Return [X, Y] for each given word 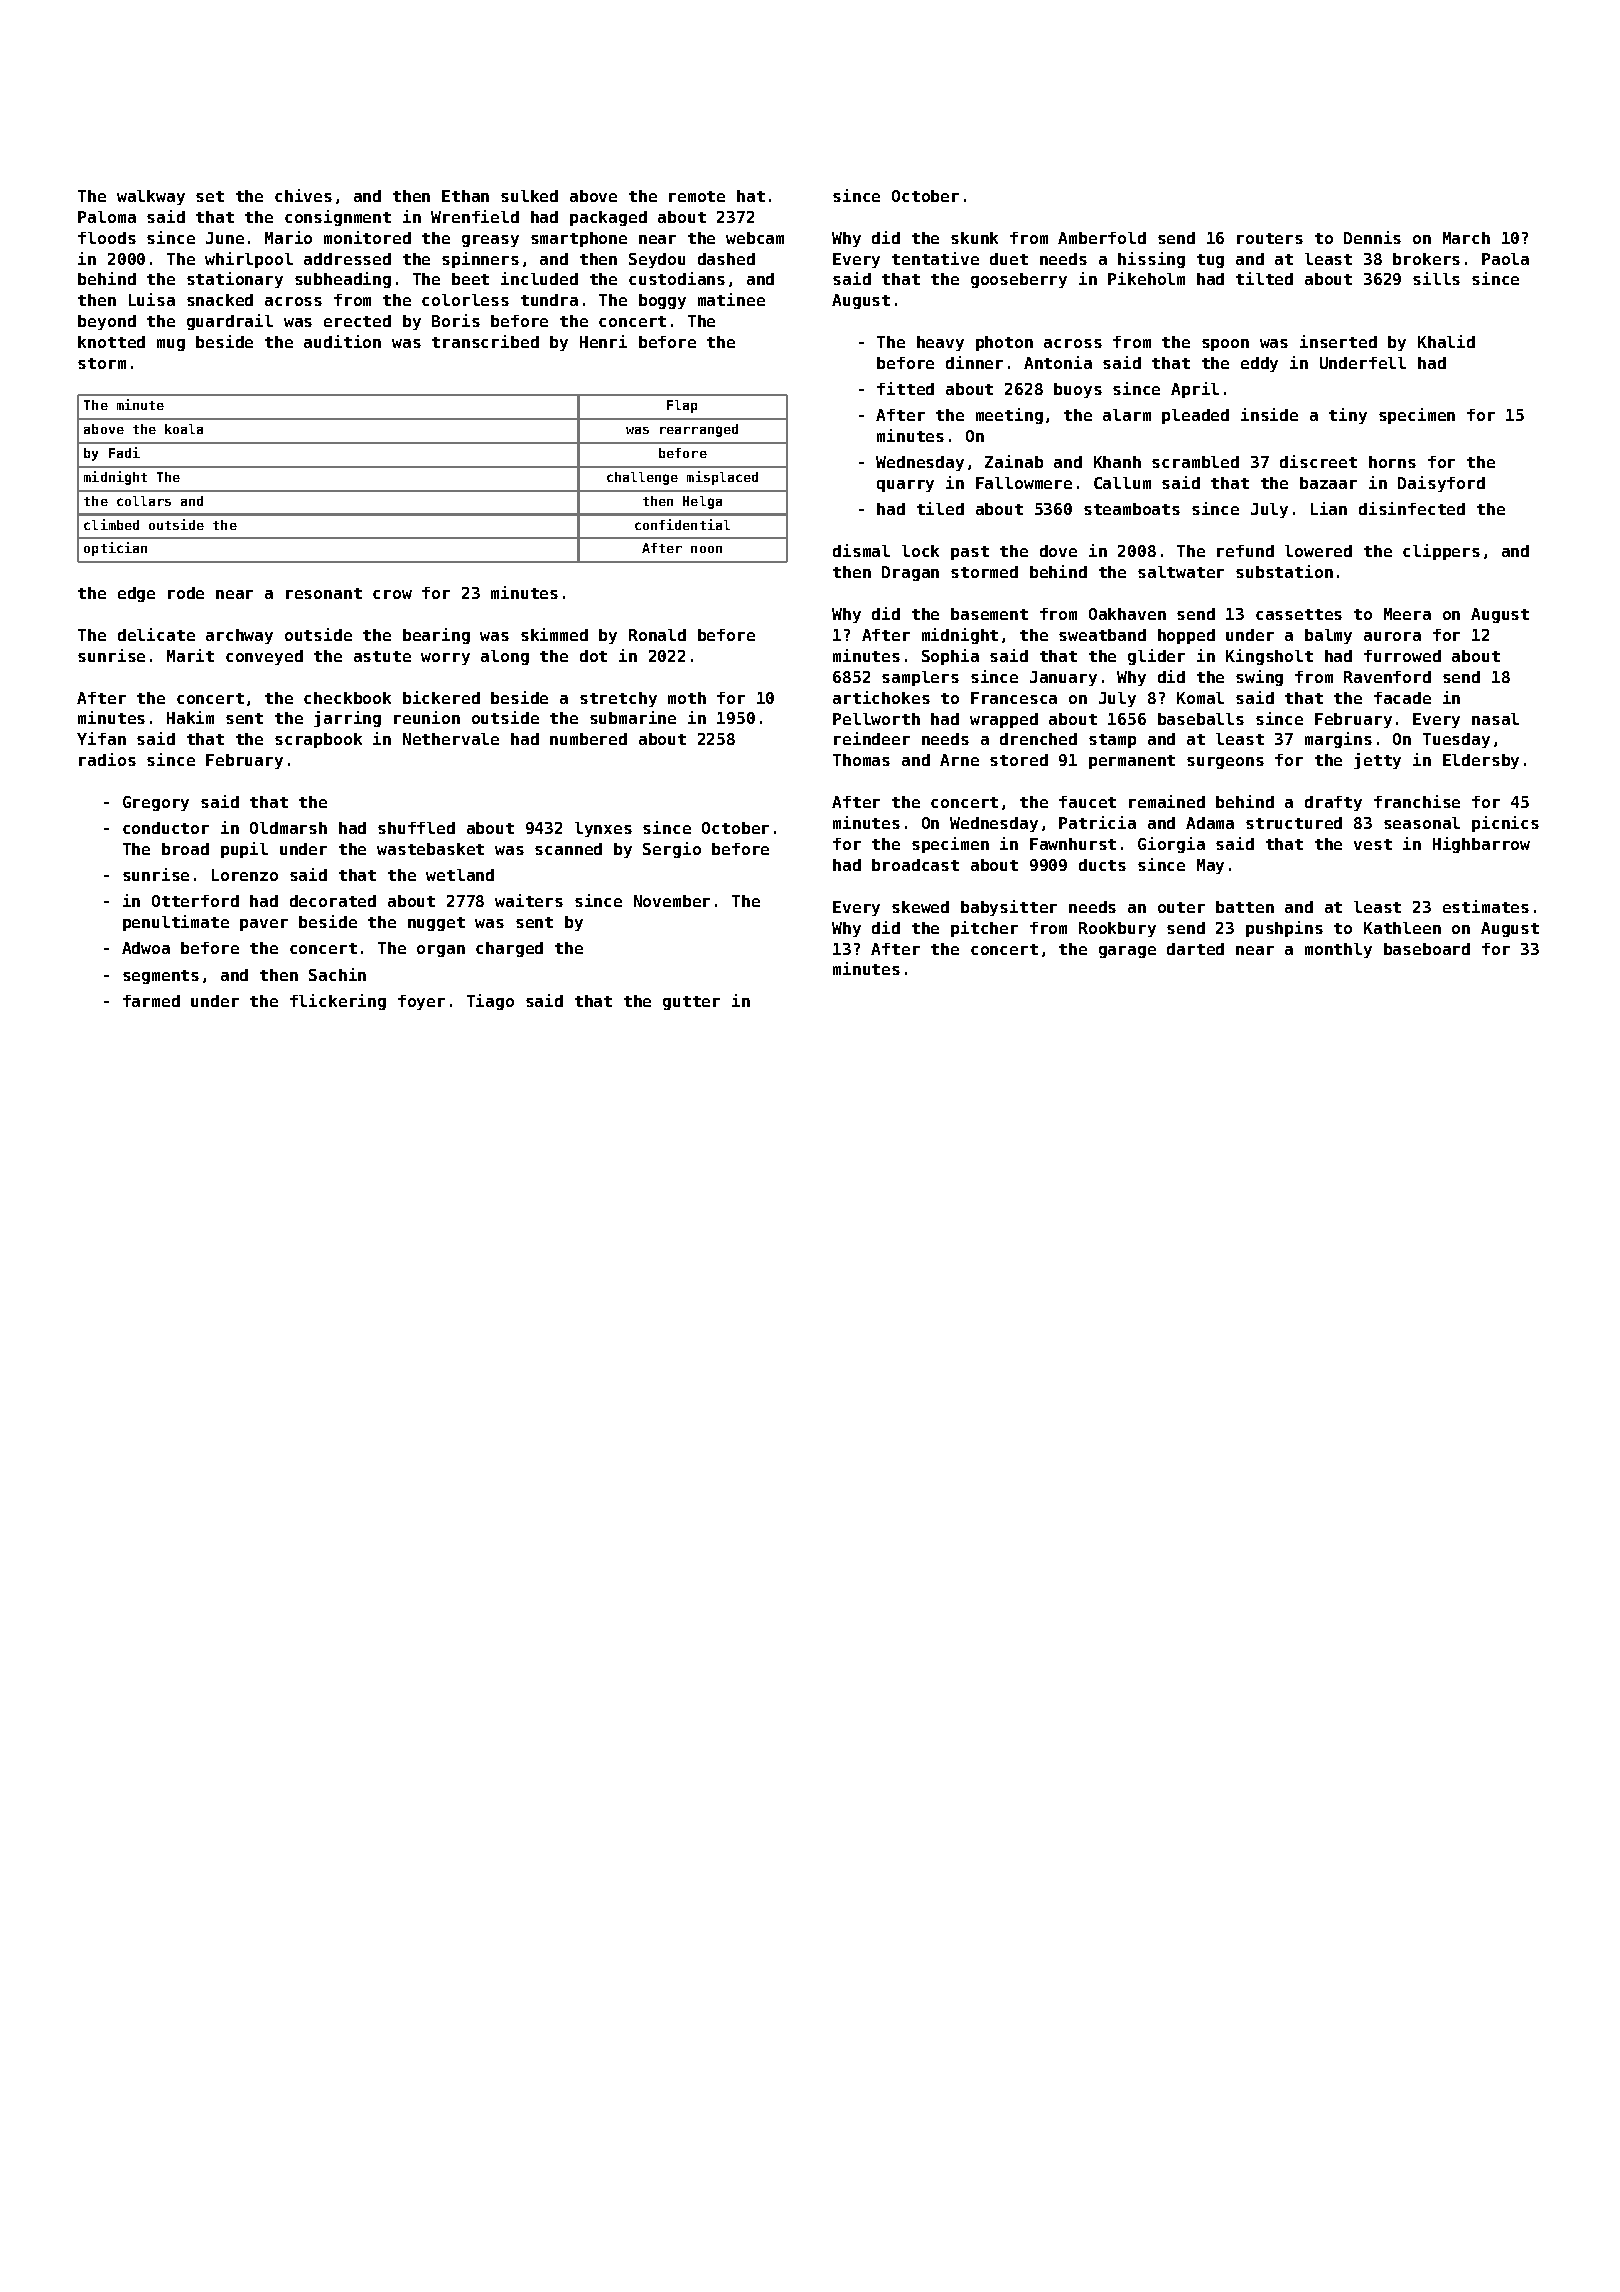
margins [1338, 740]
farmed [151, 1001]
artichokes [881, 697]
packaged [608, 218]
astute [382, 656]
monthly [1338, 950]
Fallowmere [1024, 483]
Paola [1505, 259]
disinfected [1412, 508]
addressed [347, 259]
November [672, 901]
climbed [111, 524]
